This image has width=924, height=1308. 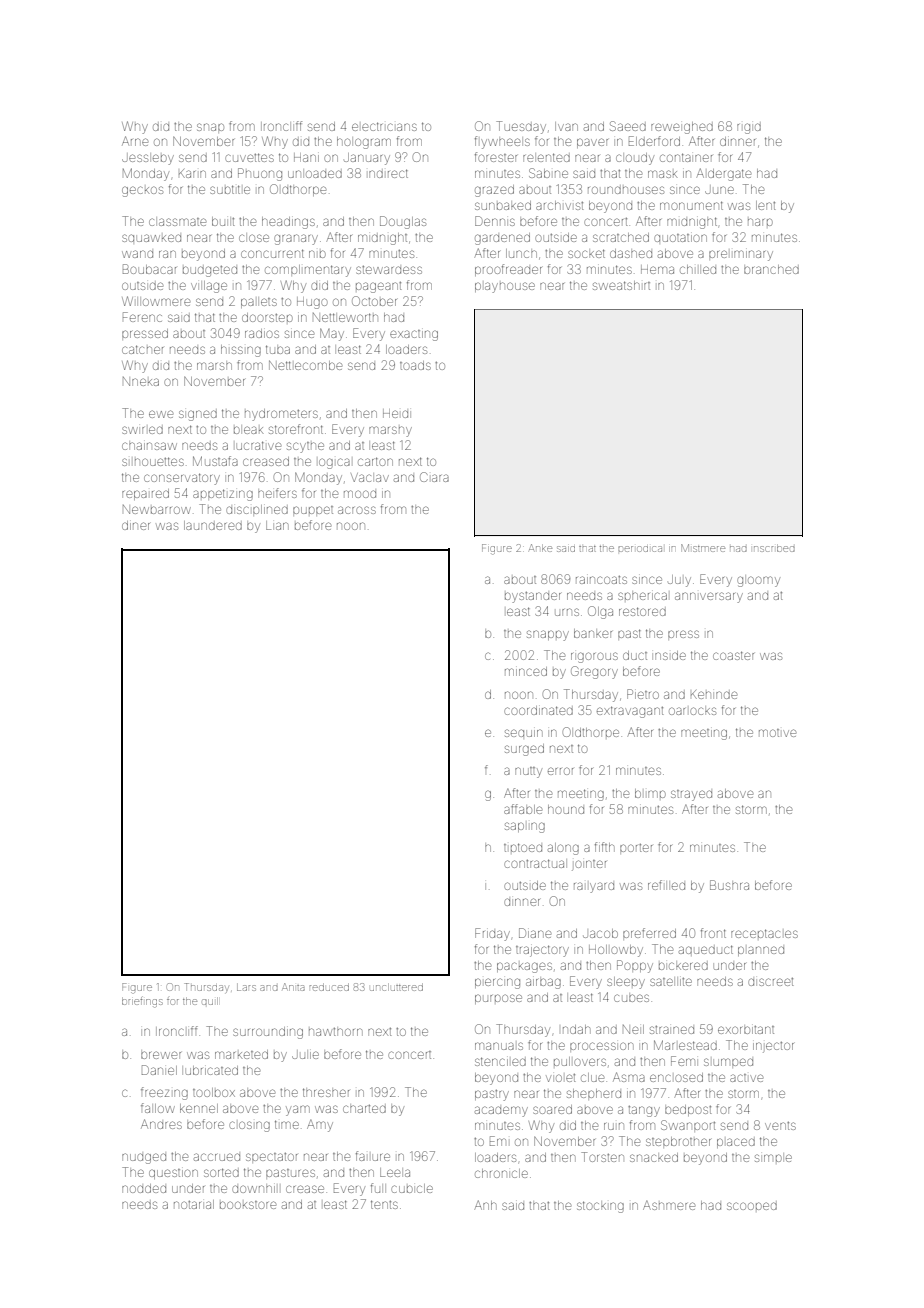 I want to click on Anh, so click(x=485, y=1205).
